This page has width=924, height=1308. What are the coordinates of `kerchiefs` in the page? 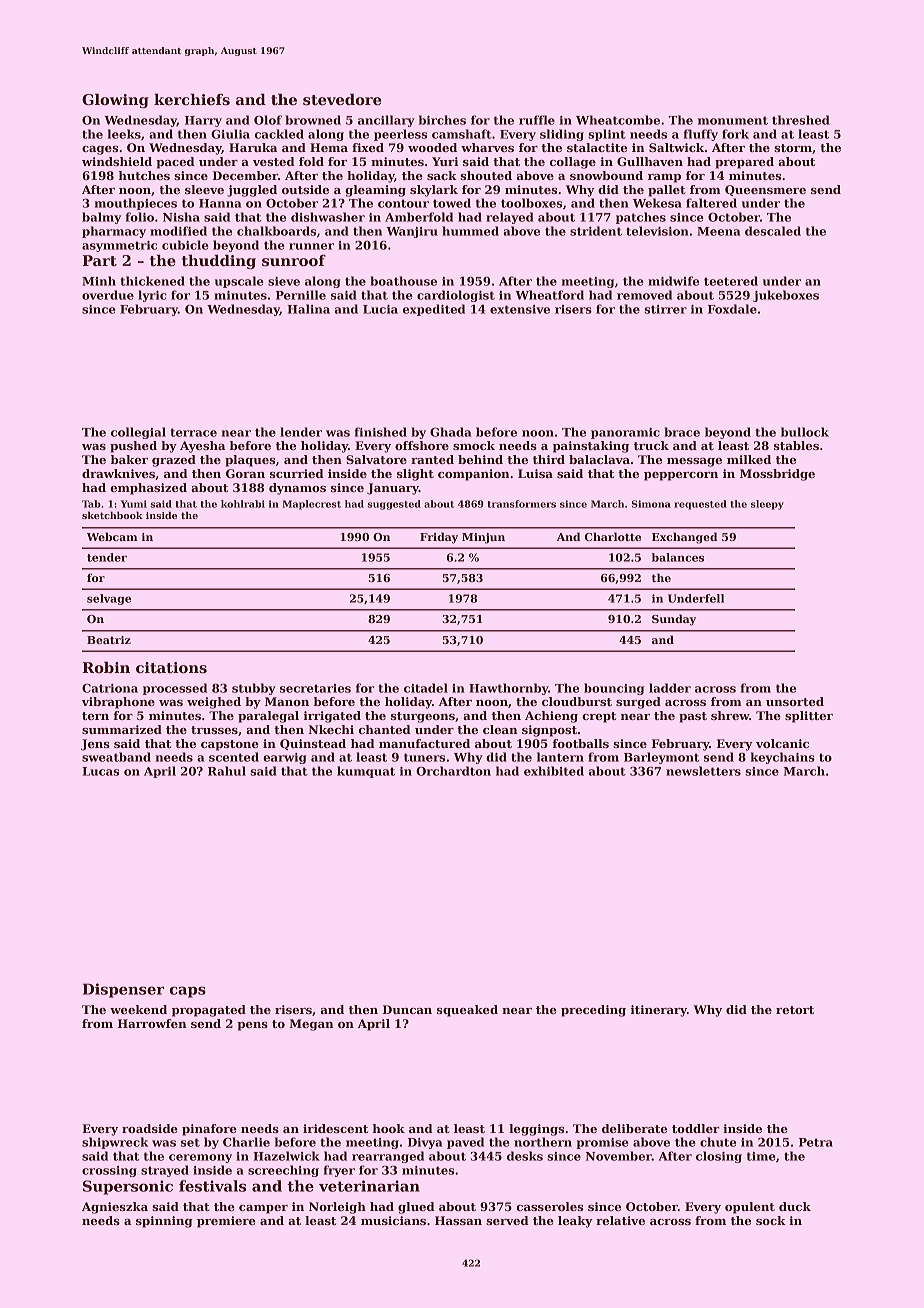 It's located at (192, 99).
